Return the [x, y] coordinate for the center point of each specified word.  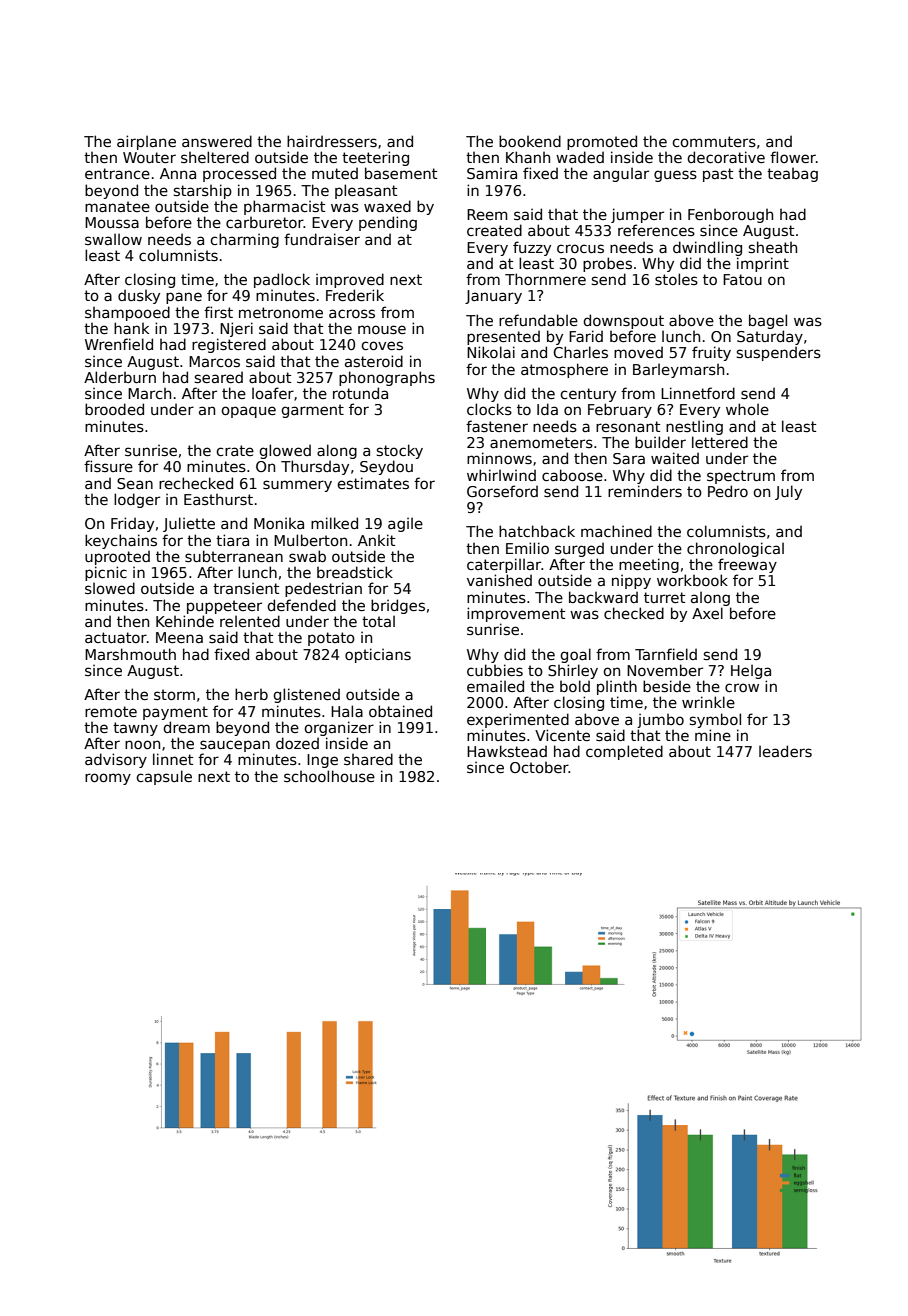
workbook [692, 580]
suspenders [779, 353]
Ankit [376, 540]
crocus [580, 248]
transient [246, 588]
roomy [108, 779]
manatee [117, 206]
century [588, 395]
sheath [773, 247]
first [218, 312]
